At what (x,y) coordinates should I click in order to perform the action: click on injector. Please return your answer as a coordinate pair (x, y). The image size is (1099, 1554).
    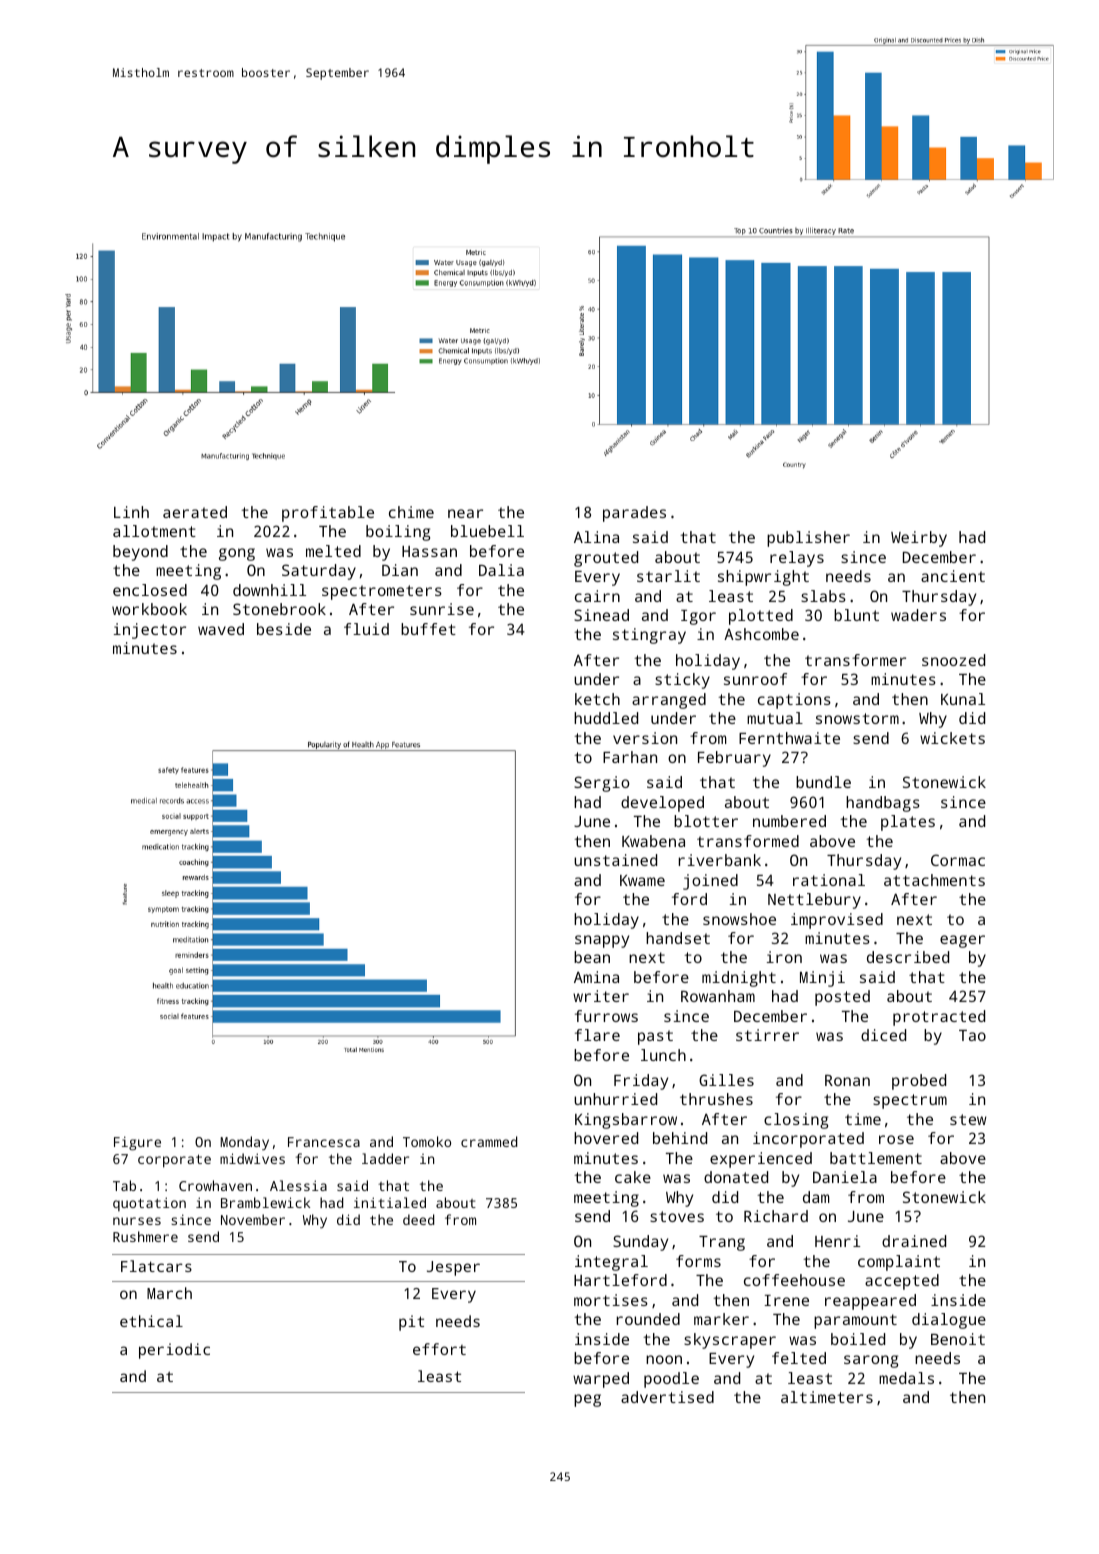
    Looking at the image, I should click on (150, 631).
